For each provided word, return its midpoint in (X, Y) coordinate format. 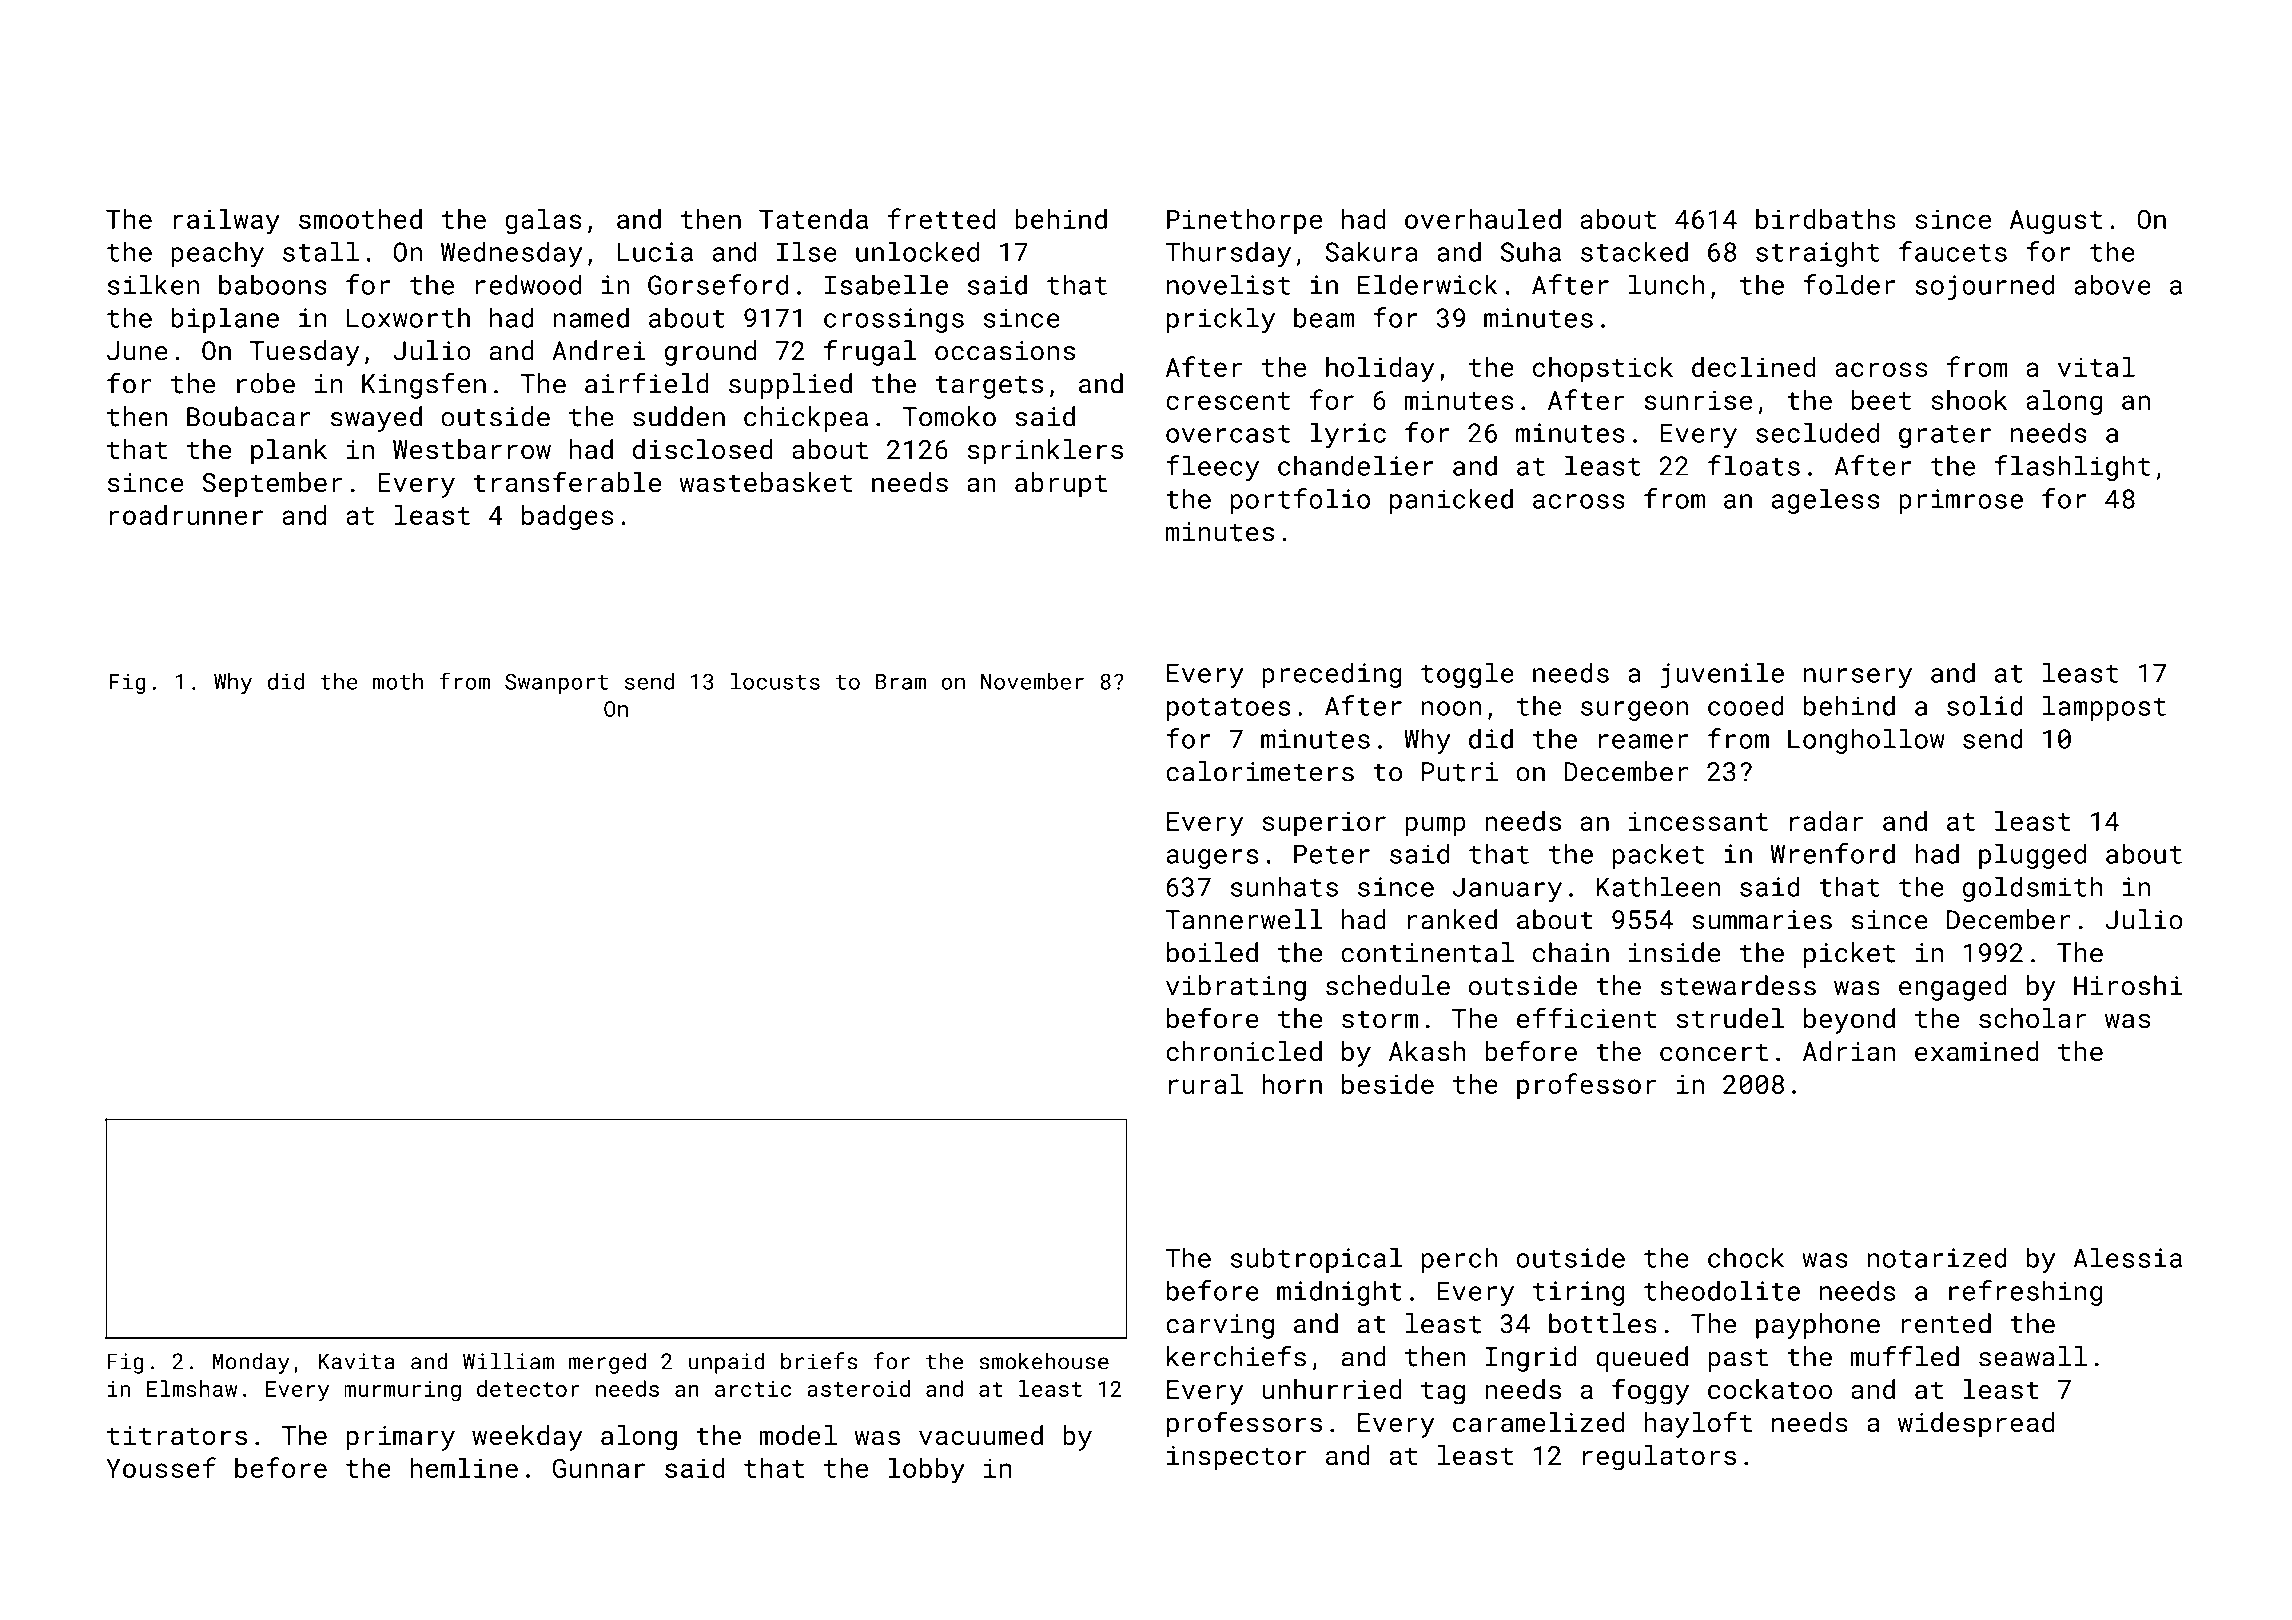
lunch (1666, 284)
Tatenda (813, 219)
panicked (1451, 501)
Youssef (161, 1467)
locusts (775, 681)
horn (1292, 1084)
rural (1206, 1084)
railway (226, 222)
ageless (1826, 501)
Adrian (1849, 1051)
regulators (1659, 1458)
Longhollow (1866, 741)
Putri (1460, 772)
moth (398, 681)
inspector (1236, 1458)
